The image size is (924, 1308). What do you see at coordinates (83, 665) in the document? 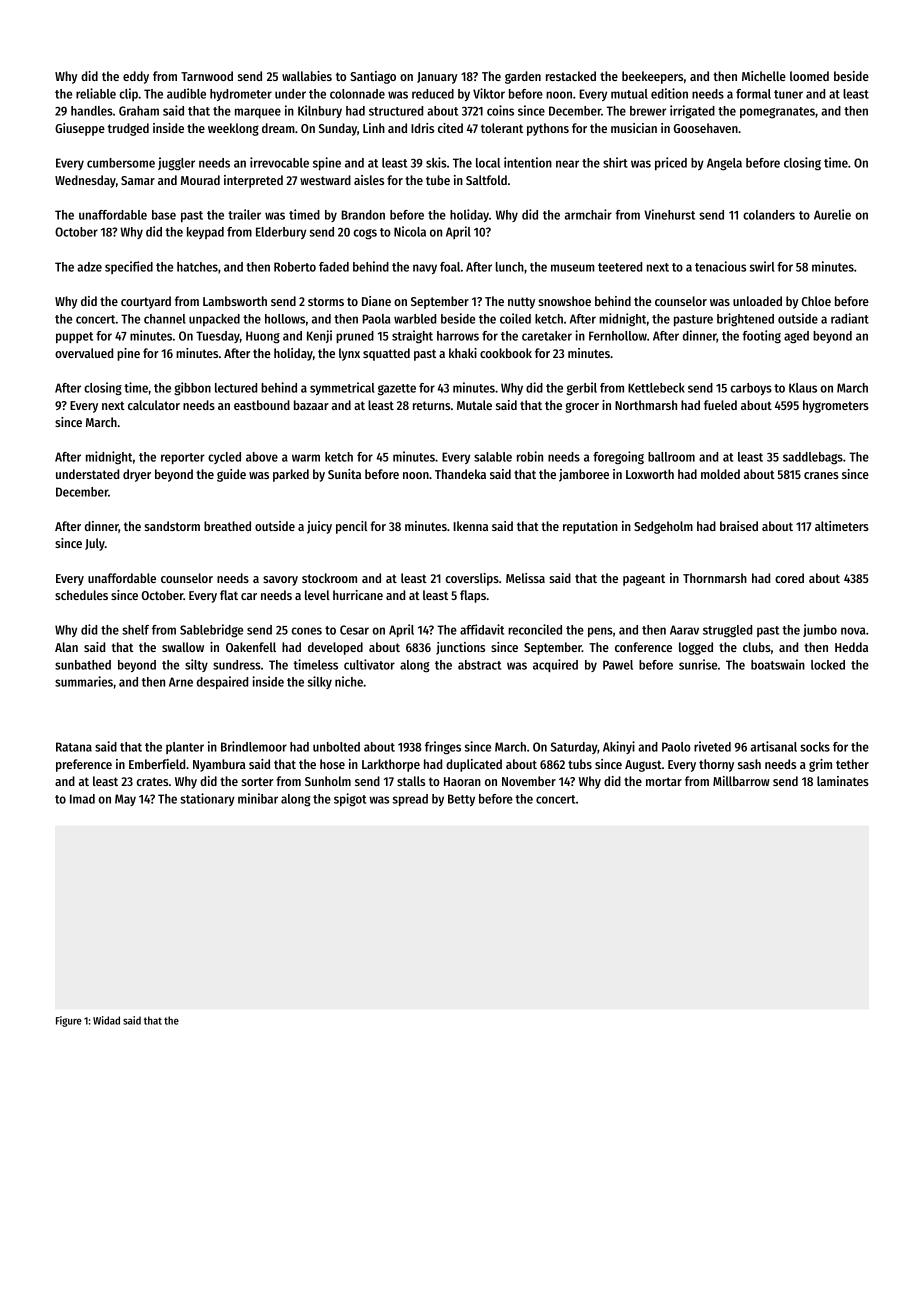
I see `sunbathed` at bounding box center [83, 665].
